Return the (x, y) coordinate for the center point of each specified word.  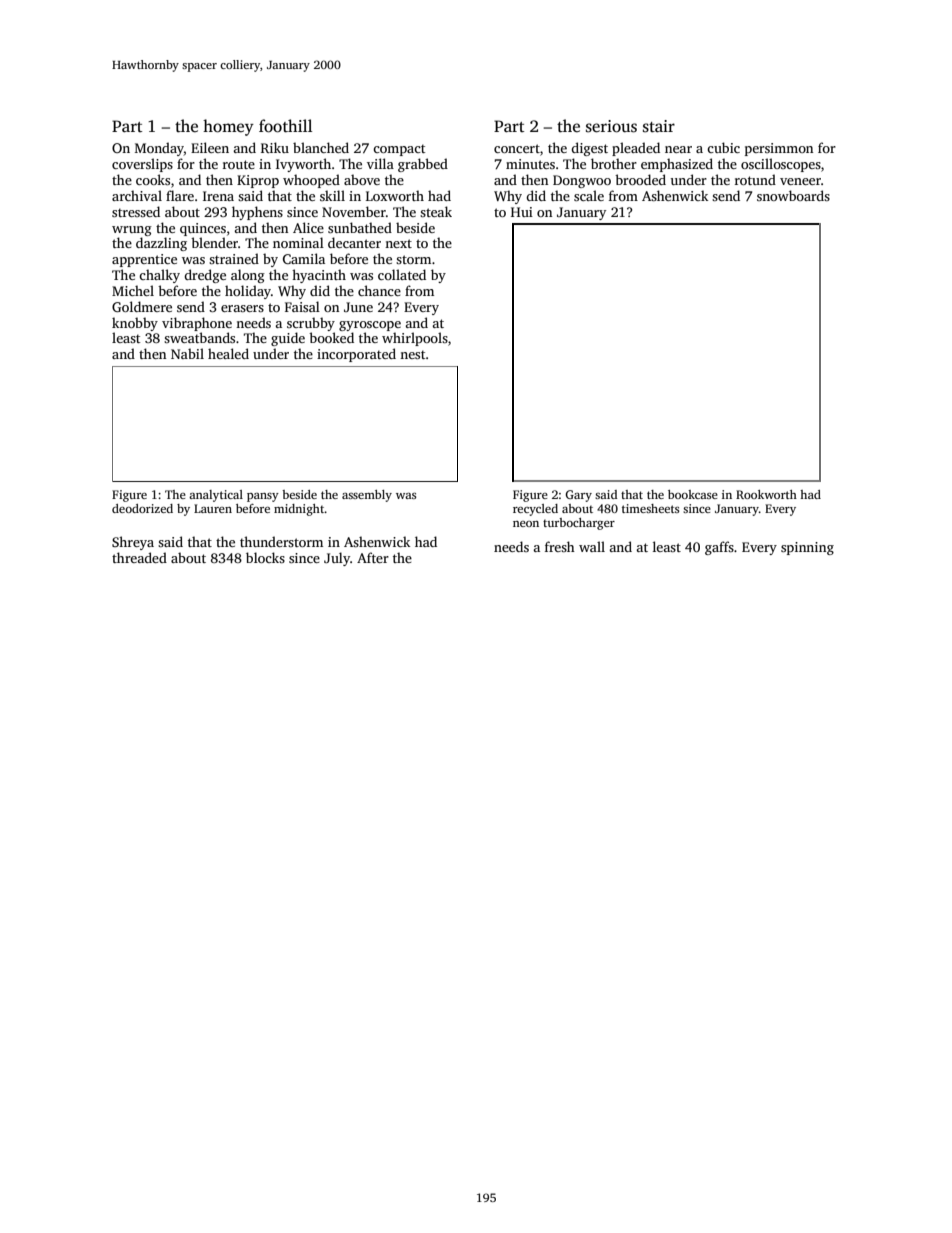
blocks (265, 557)
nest (413, 354)
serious (611, 126)
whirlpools (415, 339)
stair (659, 126)
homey (228, 127)
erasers (242, 308)
